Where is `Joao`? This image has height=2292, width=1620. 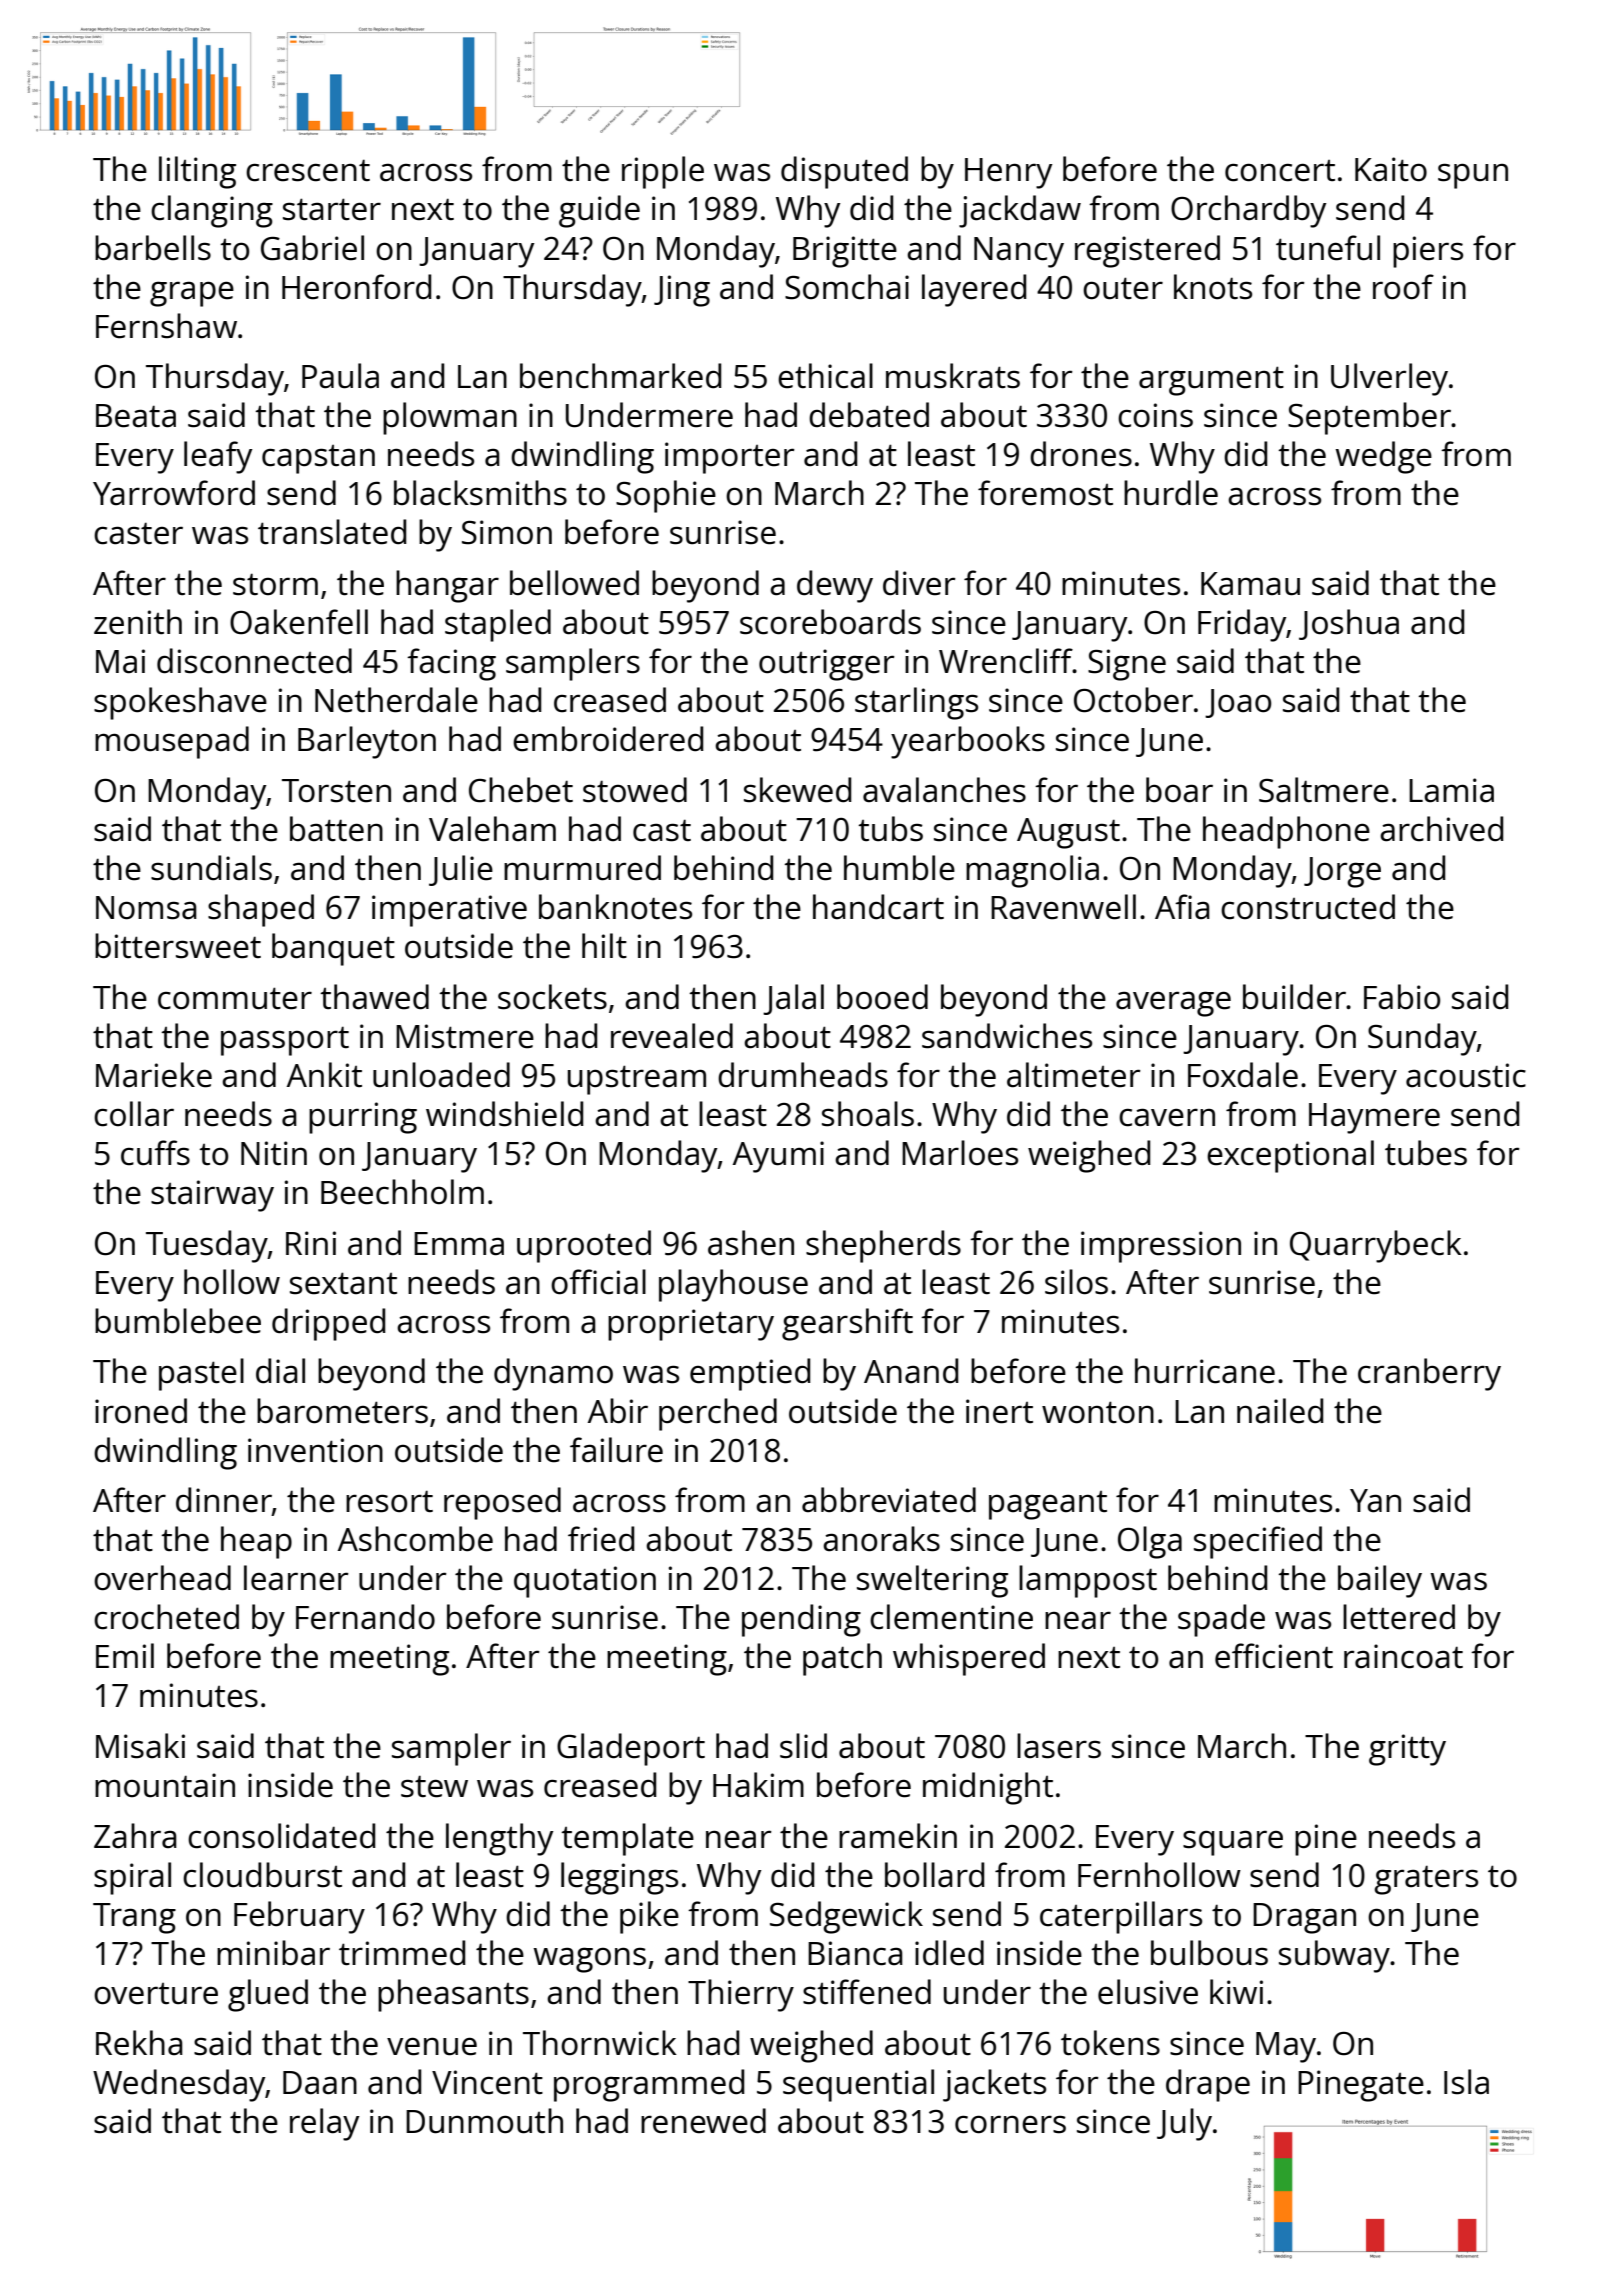 Joao is located at coordinates (1238, 703).
